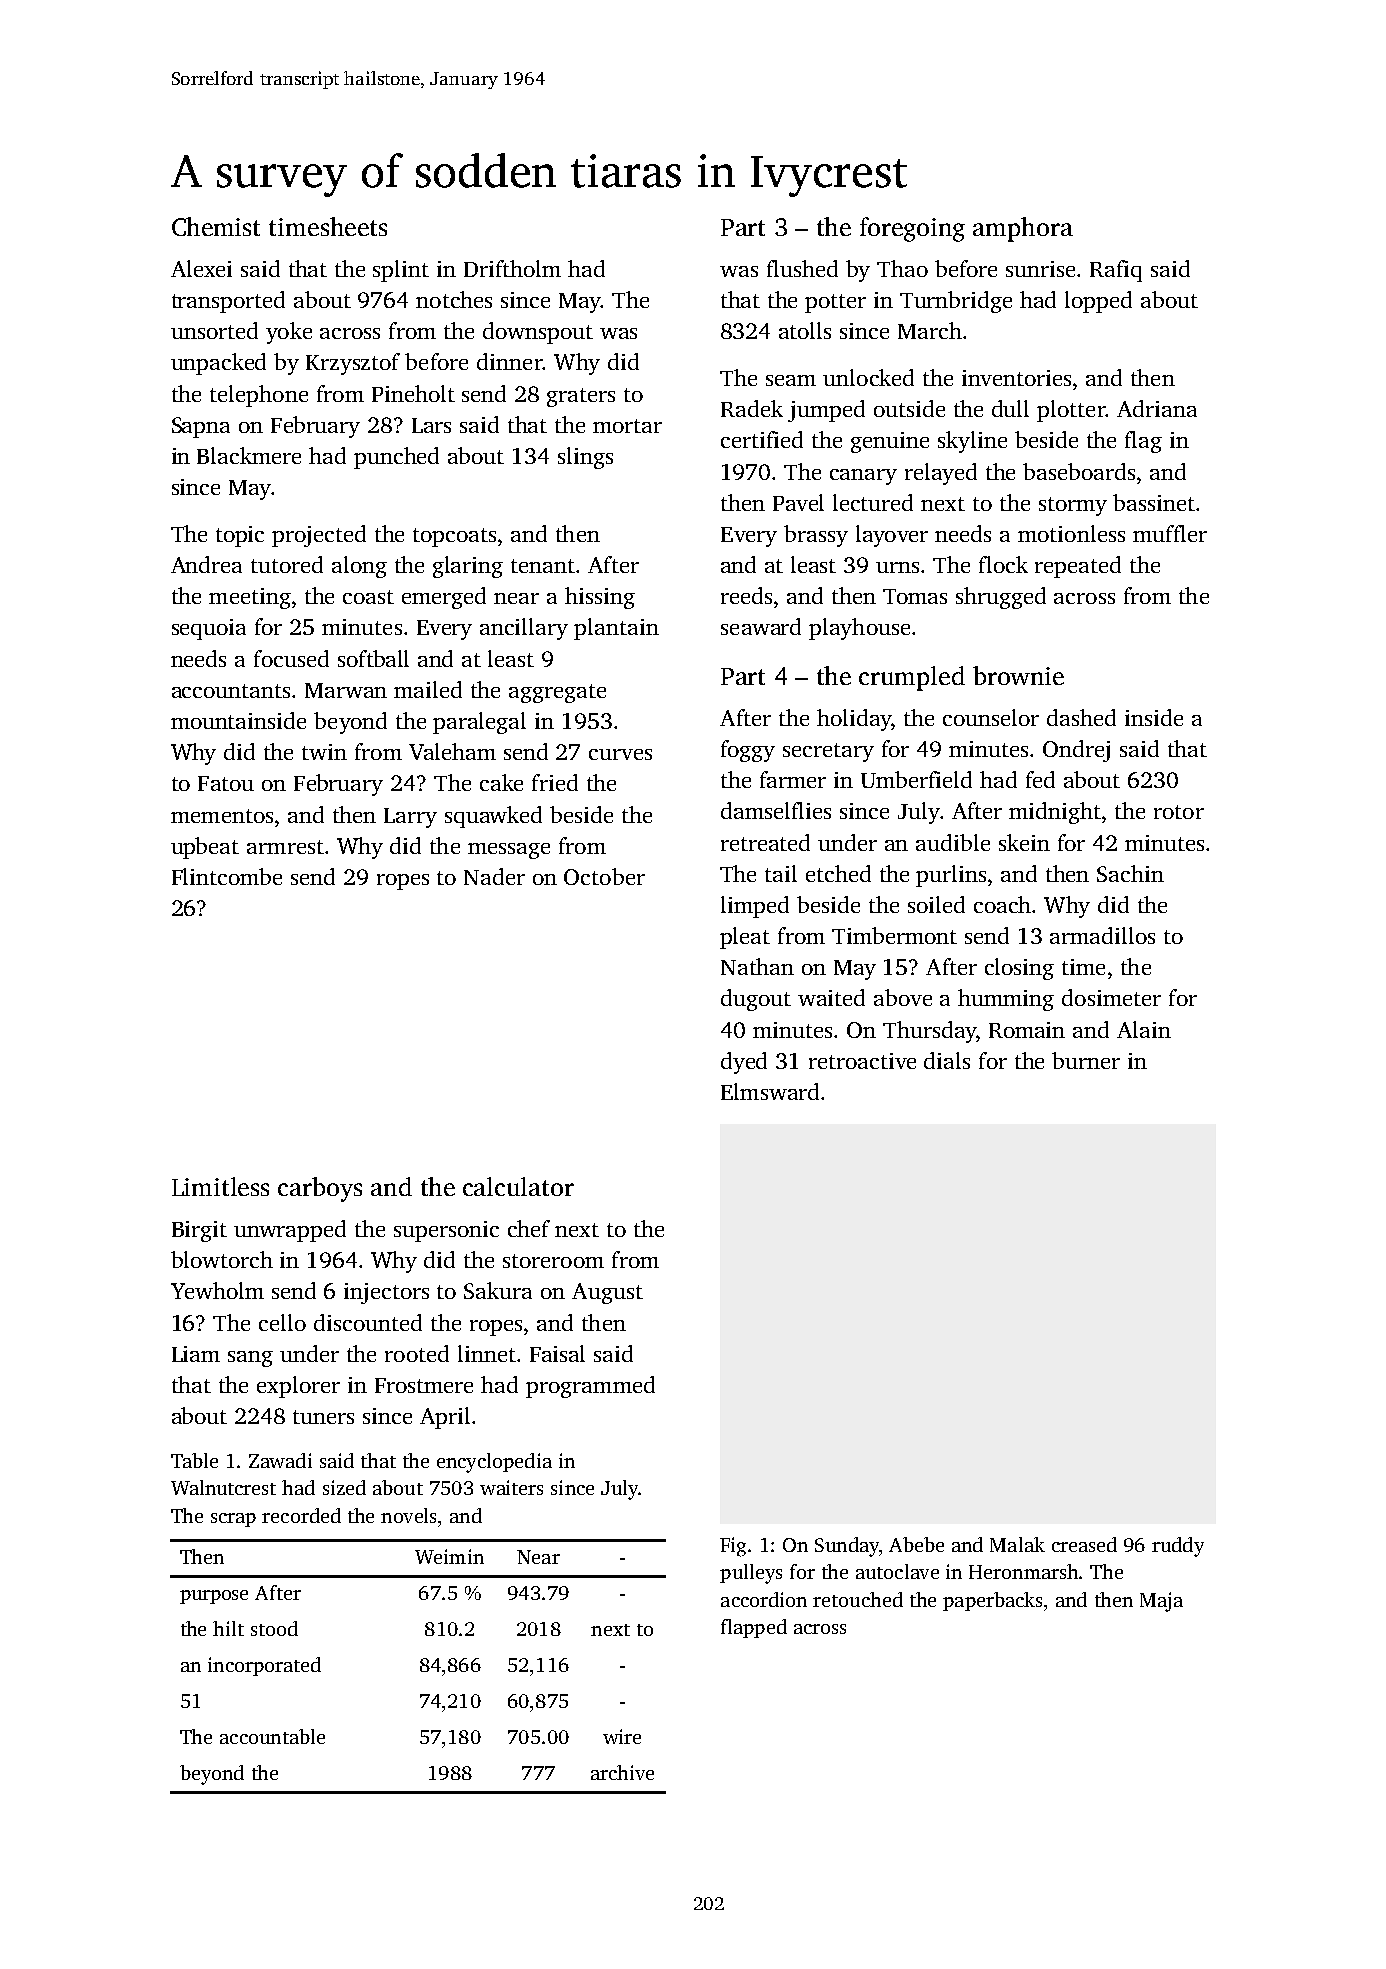 Image resolution: width=1386 pixels, height=1969 pixels. Describe the element at coordinates (1154, 502) in the document. I see `bassinet` at that location.
